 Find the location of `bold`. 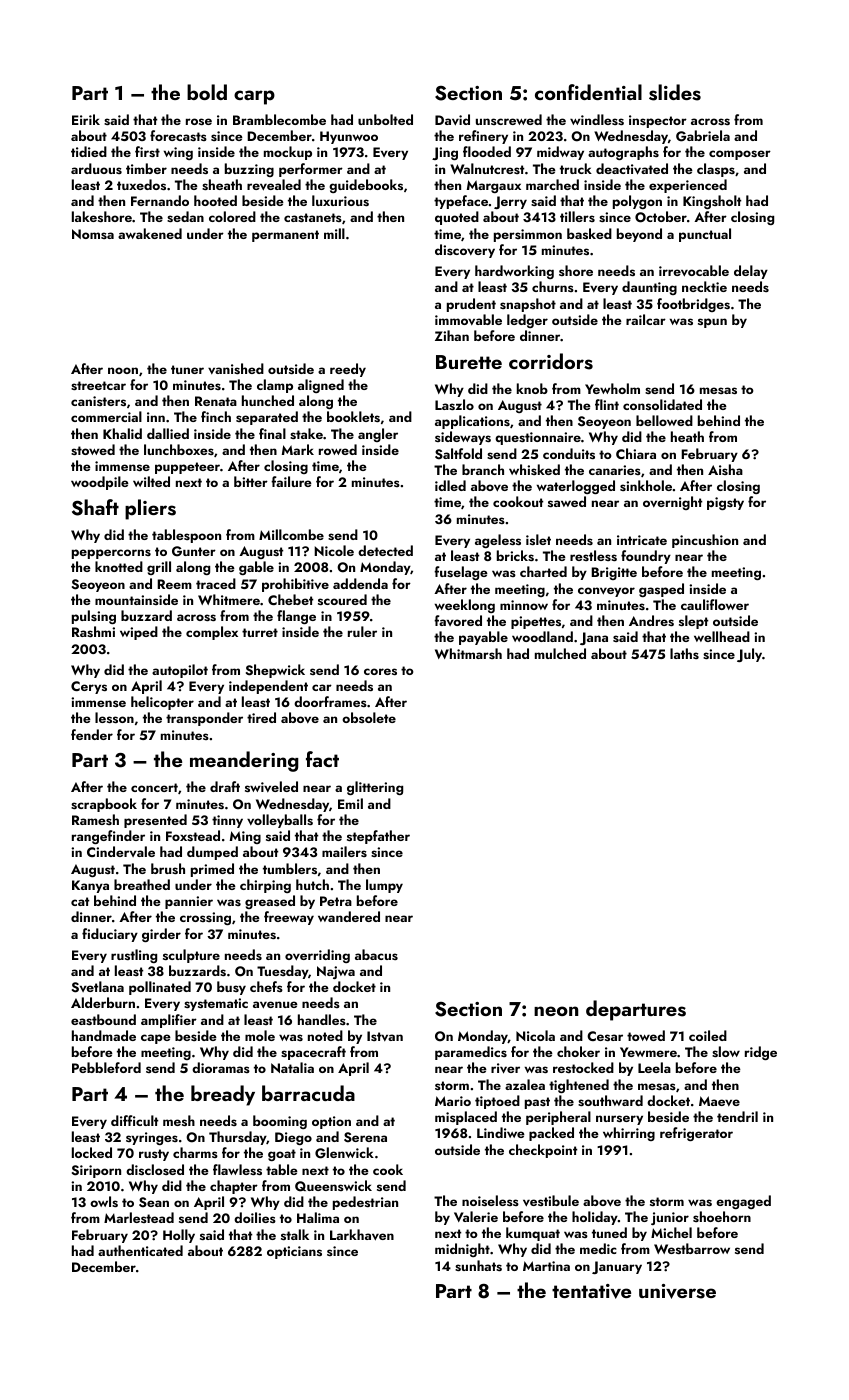

bold is located at coordinates (207, 92).
